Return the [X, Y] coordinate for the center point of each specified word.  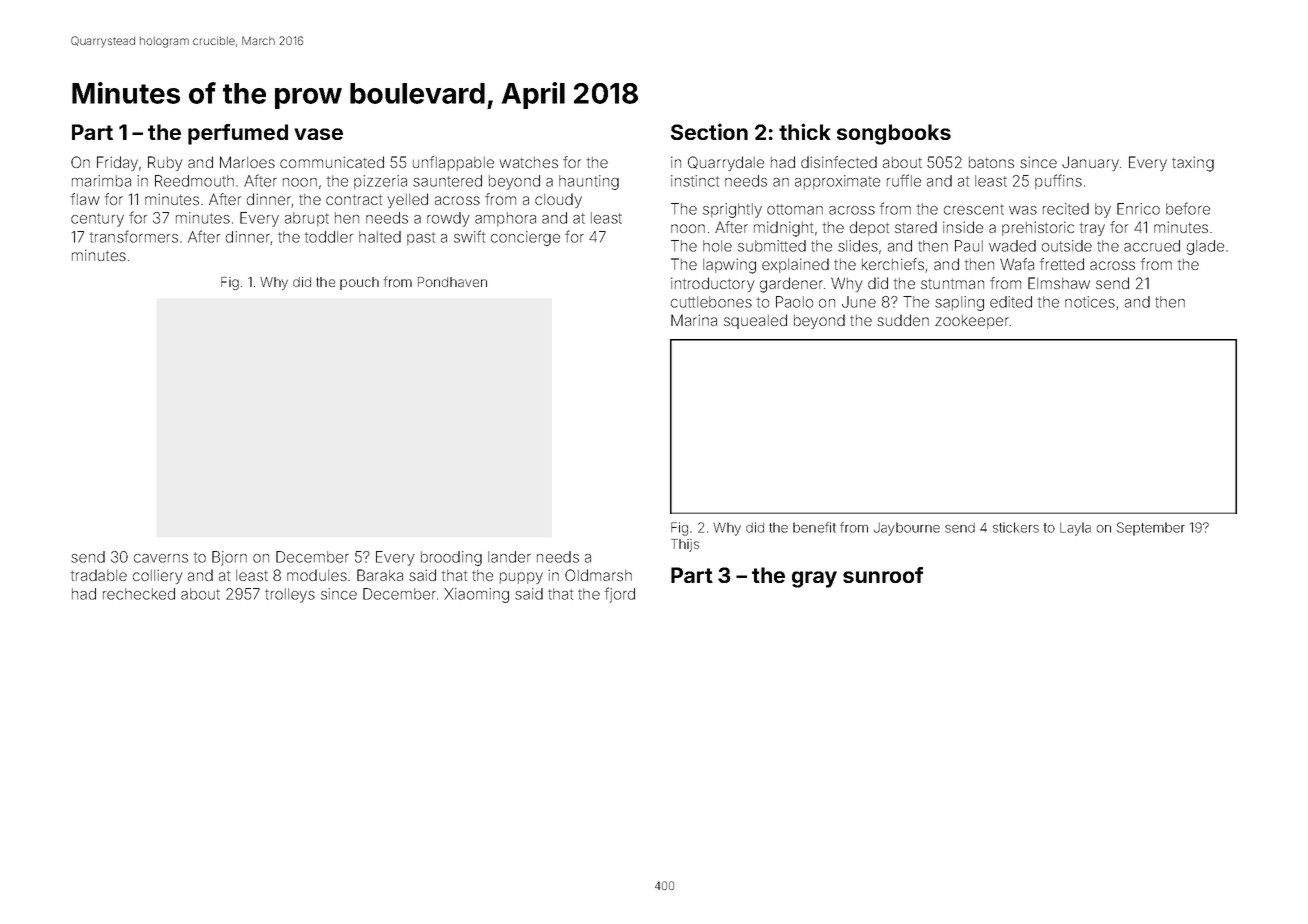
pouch [359, 283]
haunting [589, 182]
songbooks [894, 134]
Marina [694, 320]
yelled [407, 200]
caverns [161, 558]
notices [1090, 302]
